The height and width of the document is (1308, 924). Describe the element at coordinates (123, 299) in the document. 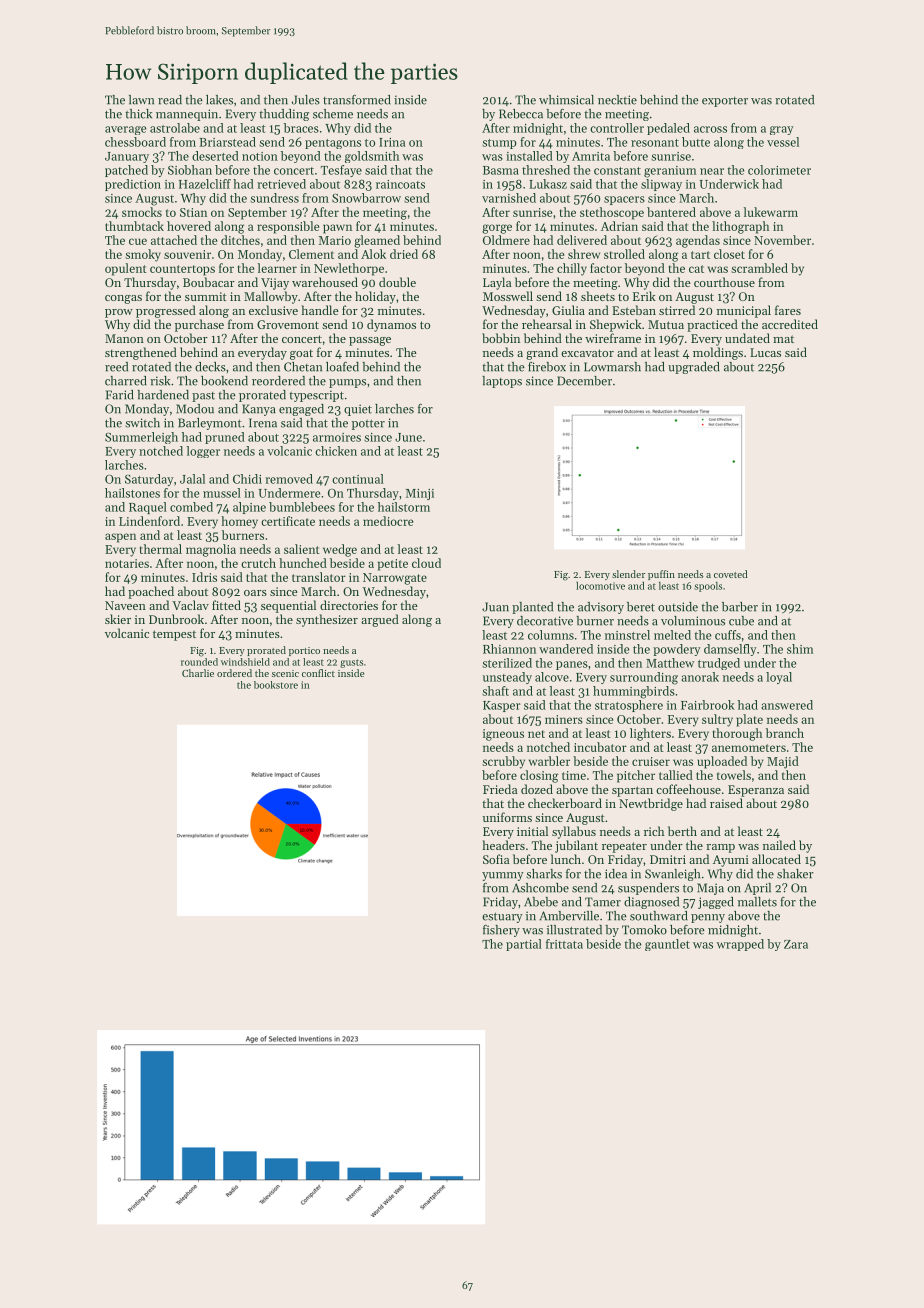

I see `congas` at that location.
